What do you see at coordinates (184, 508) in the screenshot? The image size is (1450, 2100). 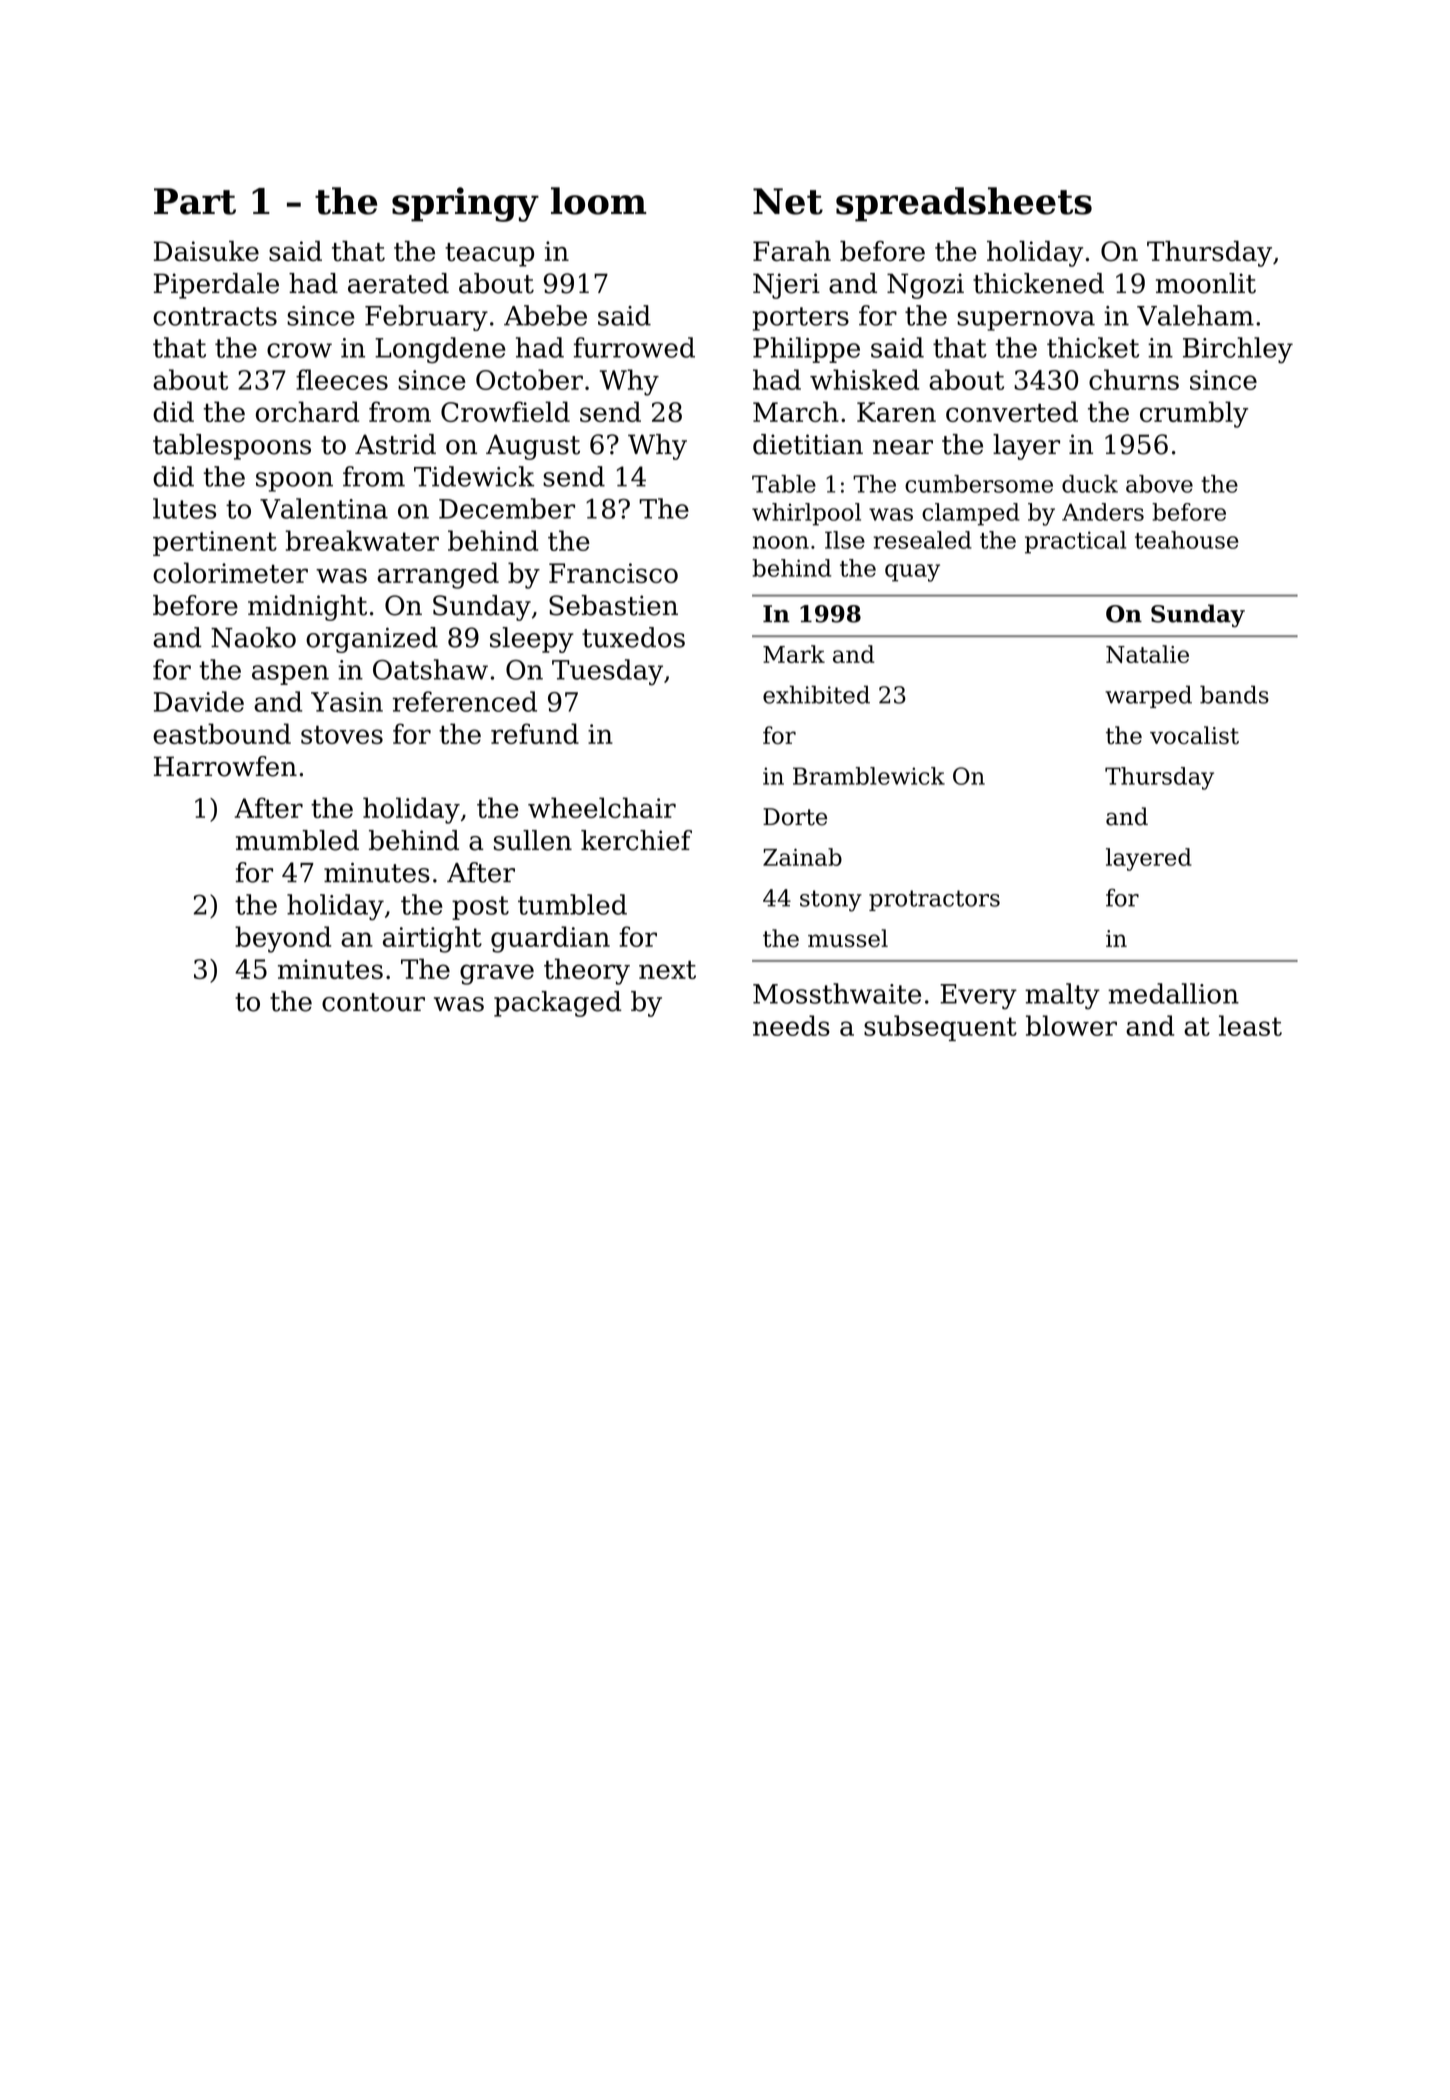 I see `lutes` at bounding box center [184, 508].
